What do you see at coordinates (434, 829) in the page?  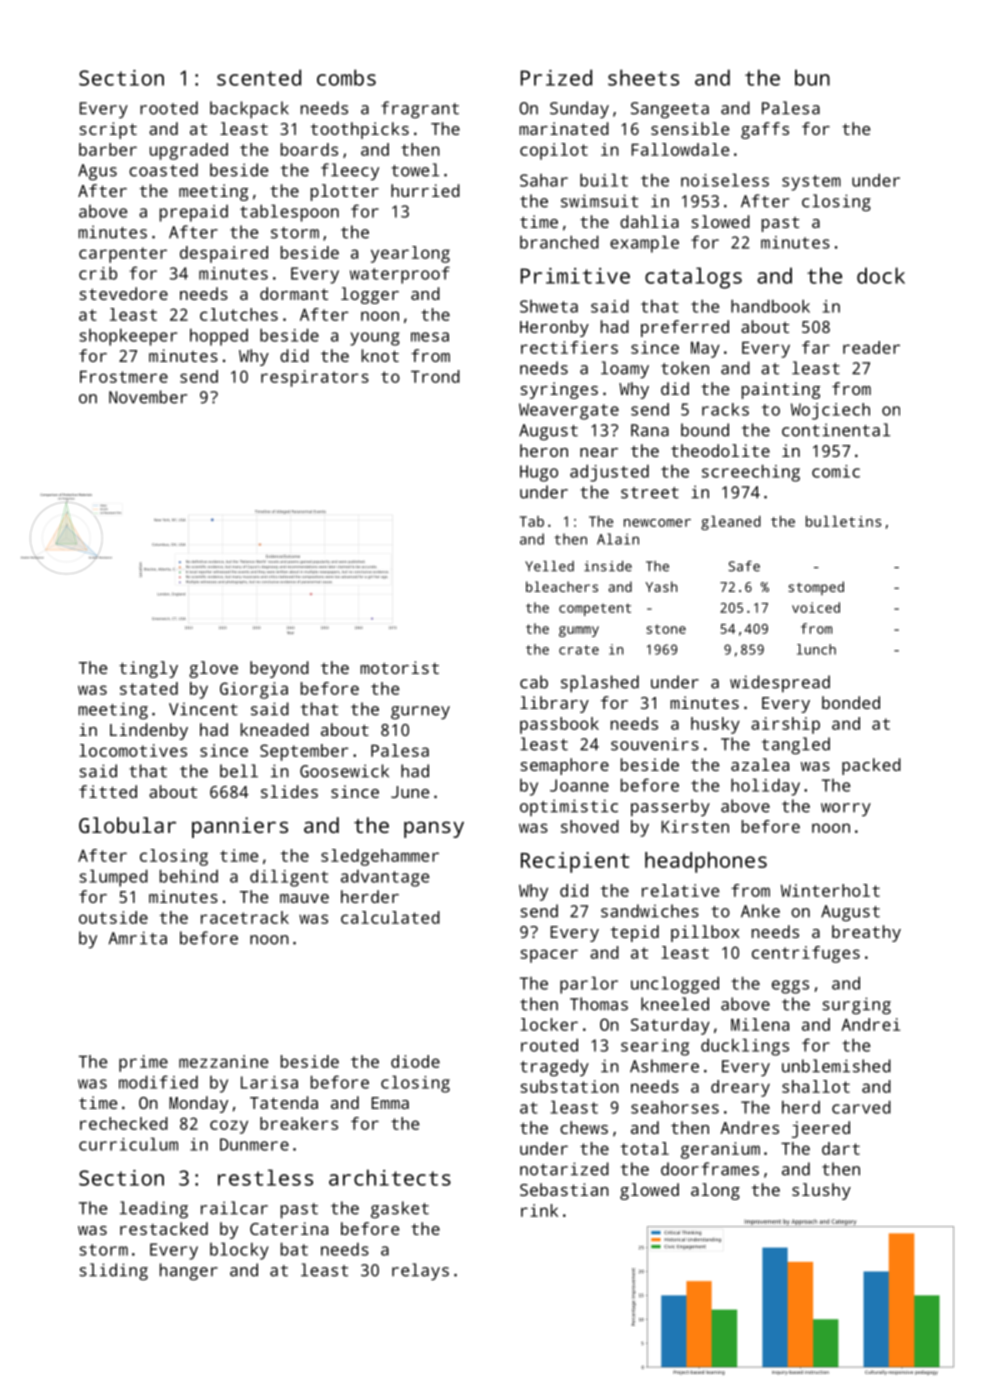 I see `pansy` at bounding box center [434, 829].
